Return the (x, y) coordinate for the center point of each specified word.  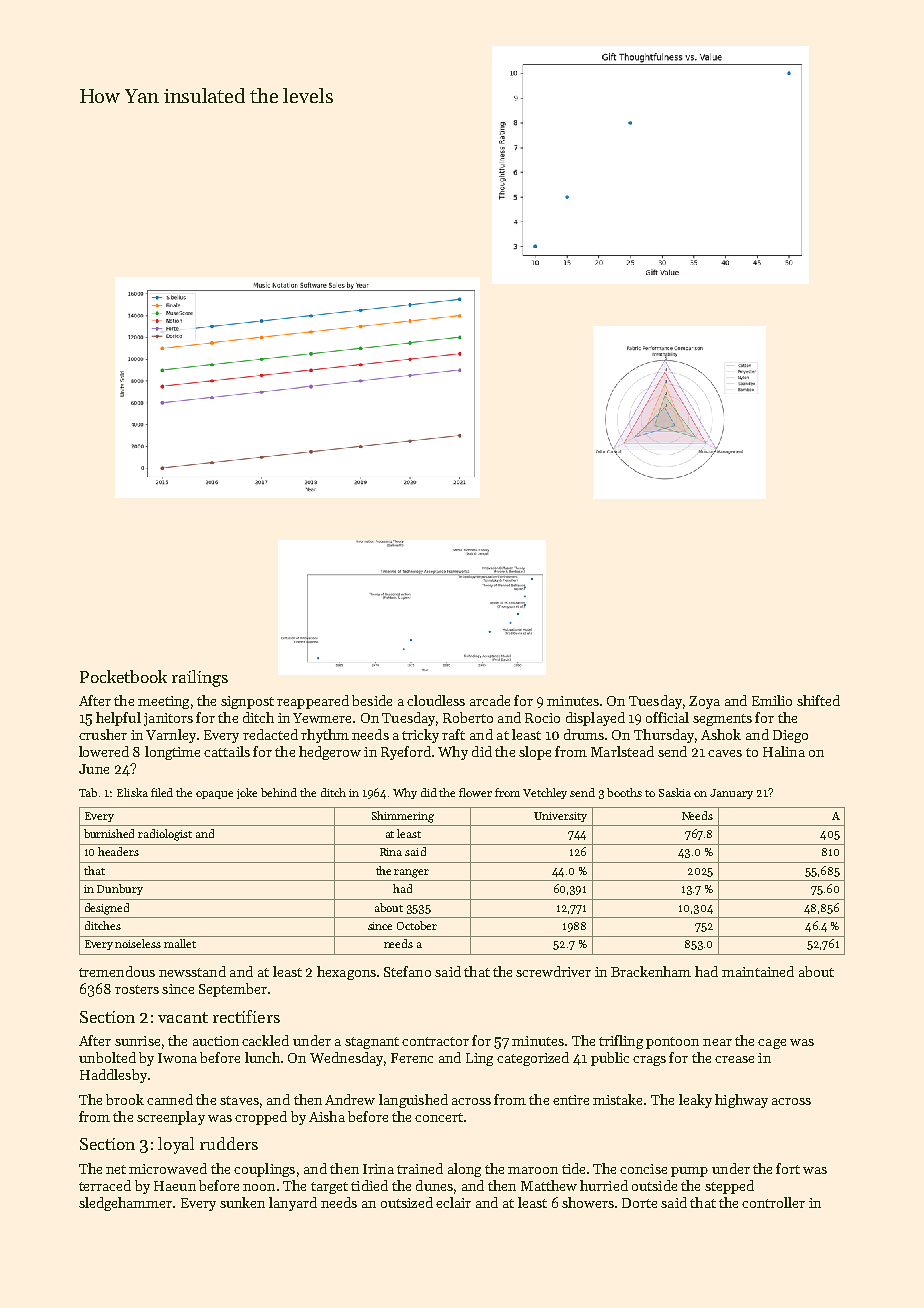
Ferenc (412, 1058)
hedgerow (330, 753)
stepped (729, 1187)
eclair (453, 1202)
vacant (183, 1017)
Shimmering (403, 817)
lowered (104, 751)
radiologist (165, 835)
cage (772, 1044)
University (560, 817)
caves (725, 753)
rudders (229, 1143)
